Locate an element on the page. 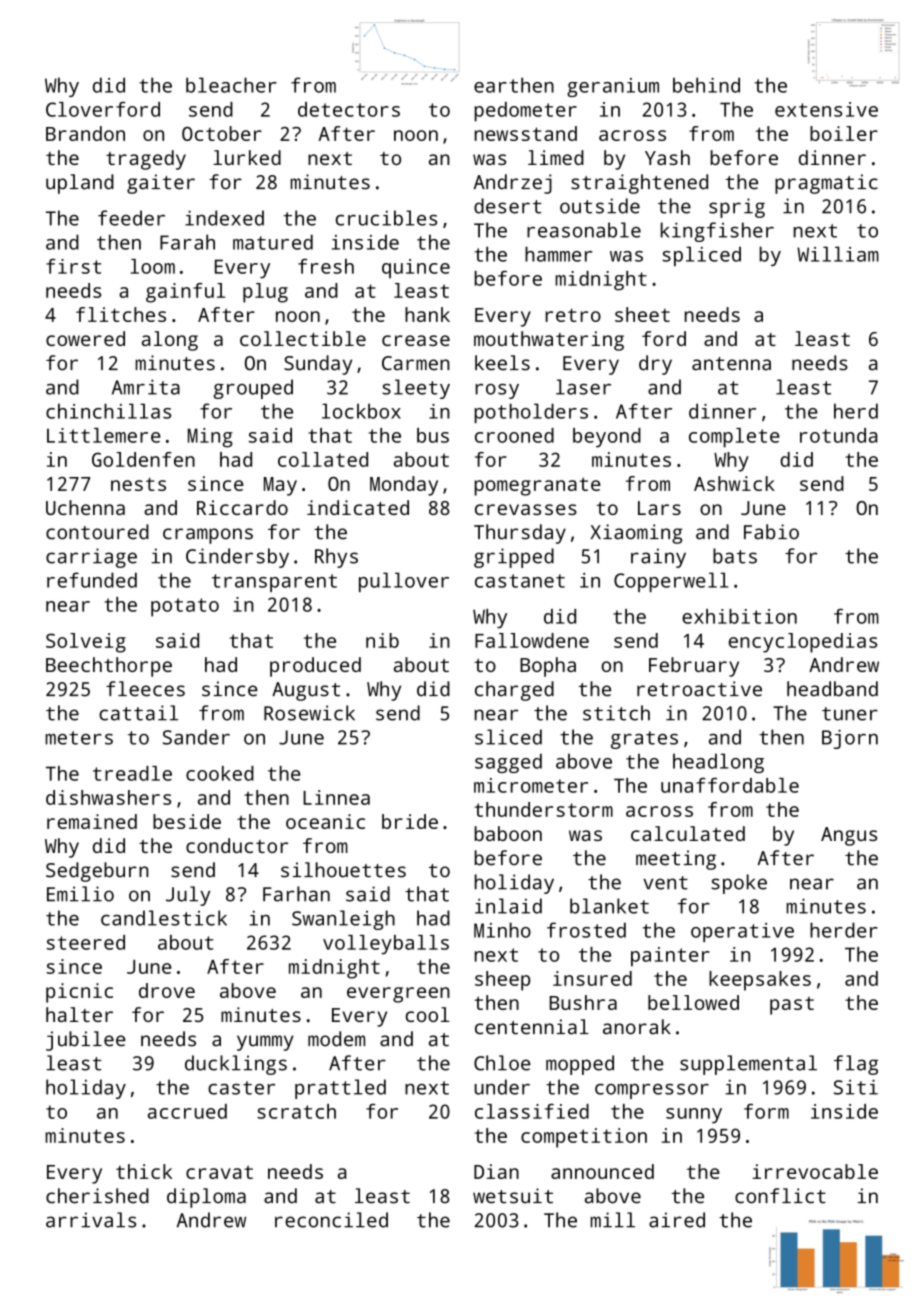 Image resolution: width=924 pixels, height=1314 pixels. arrivals is located at coordinates (91, 1220).
